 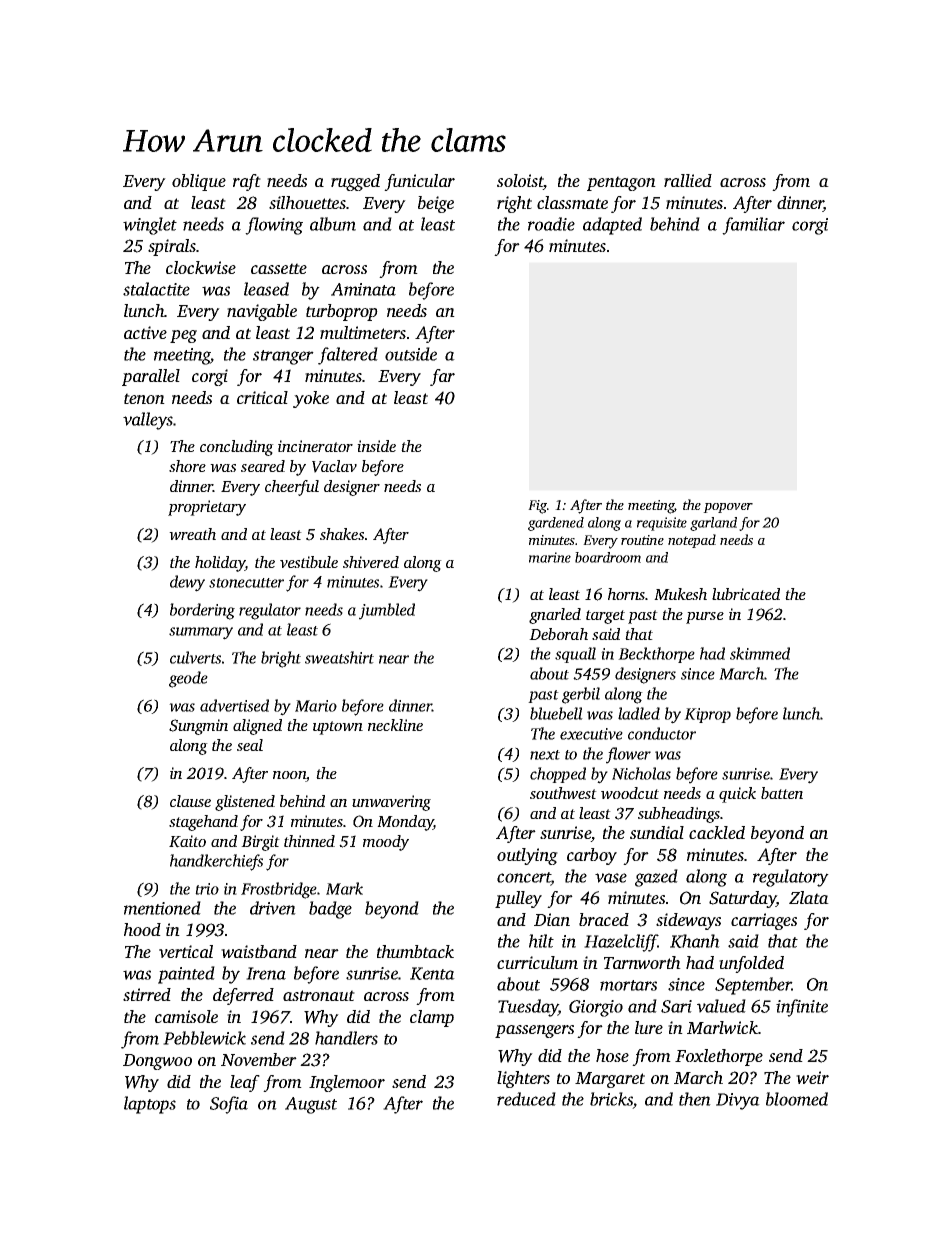 What do you see at coordinates (626, 594) in the page?
I see `horns` at bounding box center [626, 594].
